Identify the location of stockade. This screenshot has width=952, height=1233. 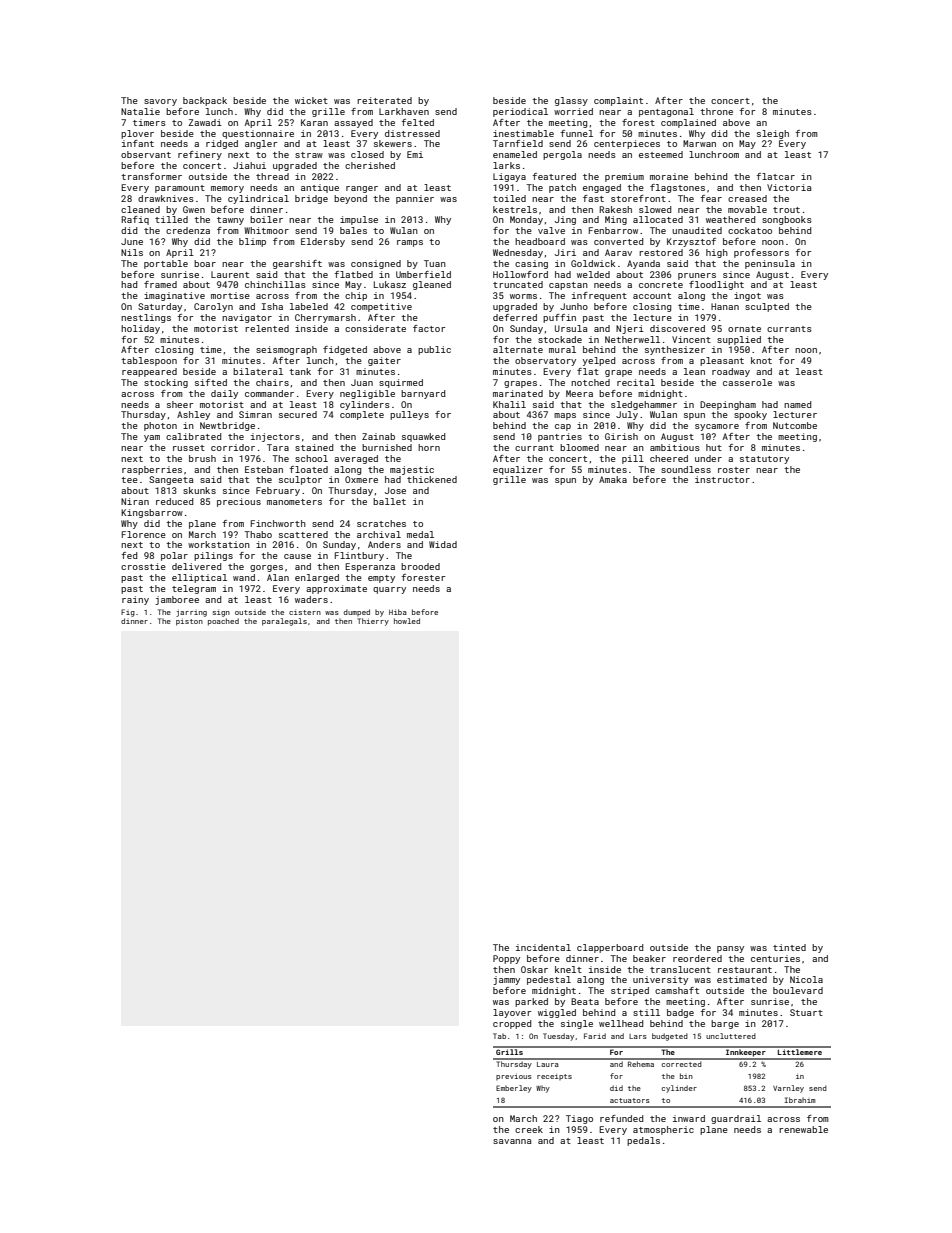
(560, 339).
